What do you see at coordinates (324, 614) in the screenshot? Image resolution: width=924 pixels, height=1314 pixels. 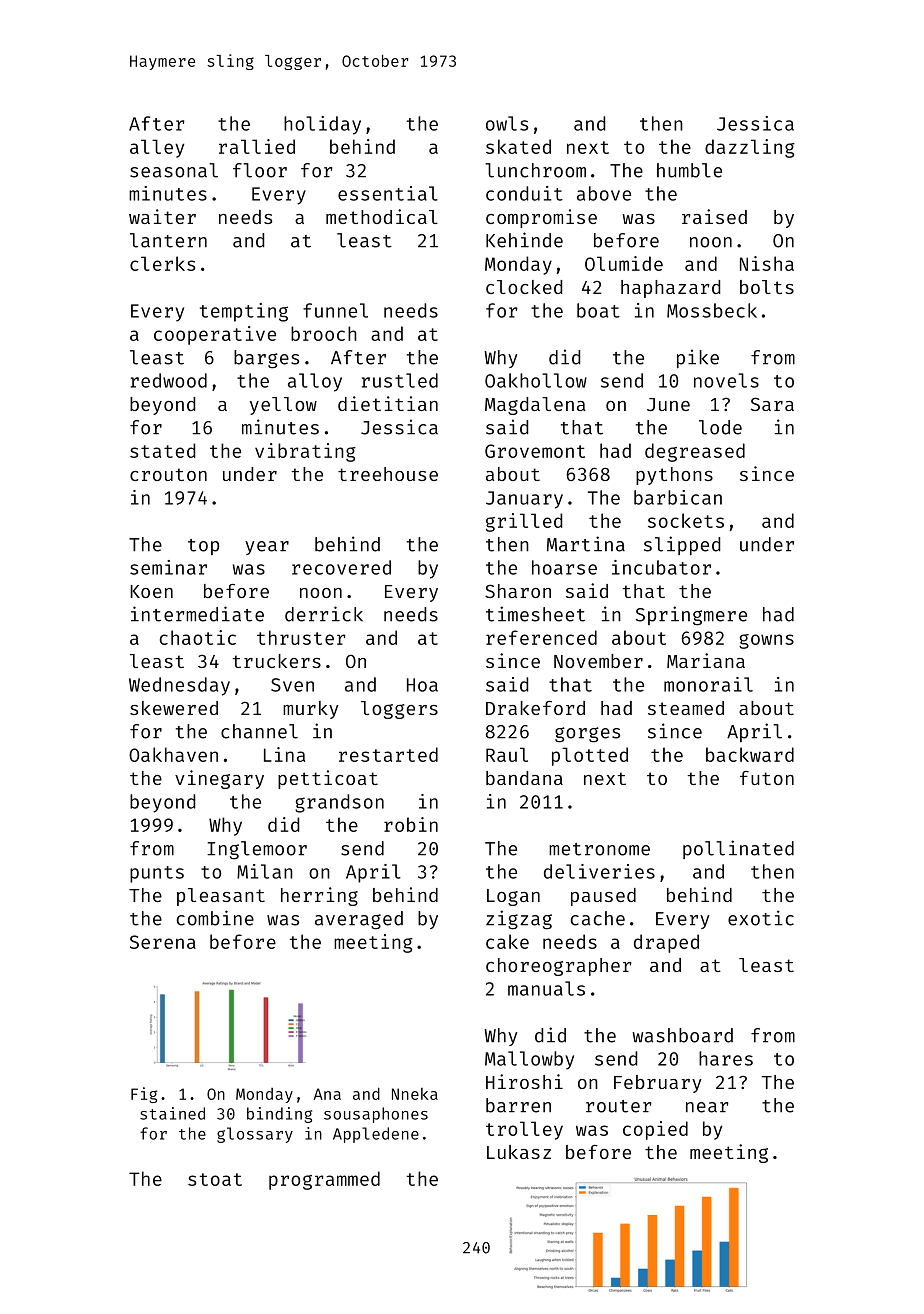 I see `derrick` at bounding box center [324, 614].
